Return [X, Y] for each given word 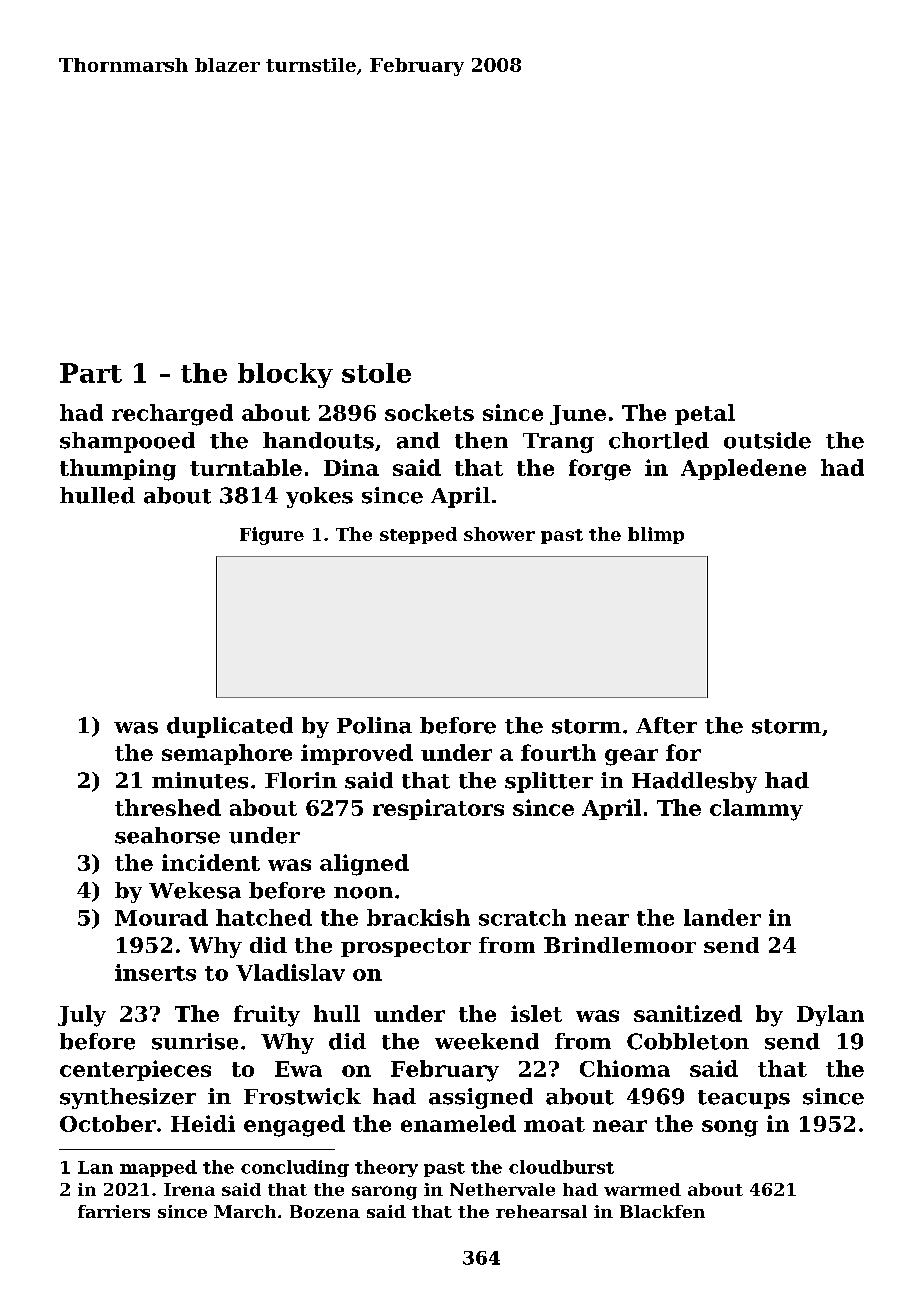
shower [499, 534]
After [666, 725]
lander [722, 917]
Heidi [203, 1123]
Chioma [625, 1068]
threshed [168, 807]
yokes [319, 497]
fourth [558, 752]
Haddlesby [694, 782]
